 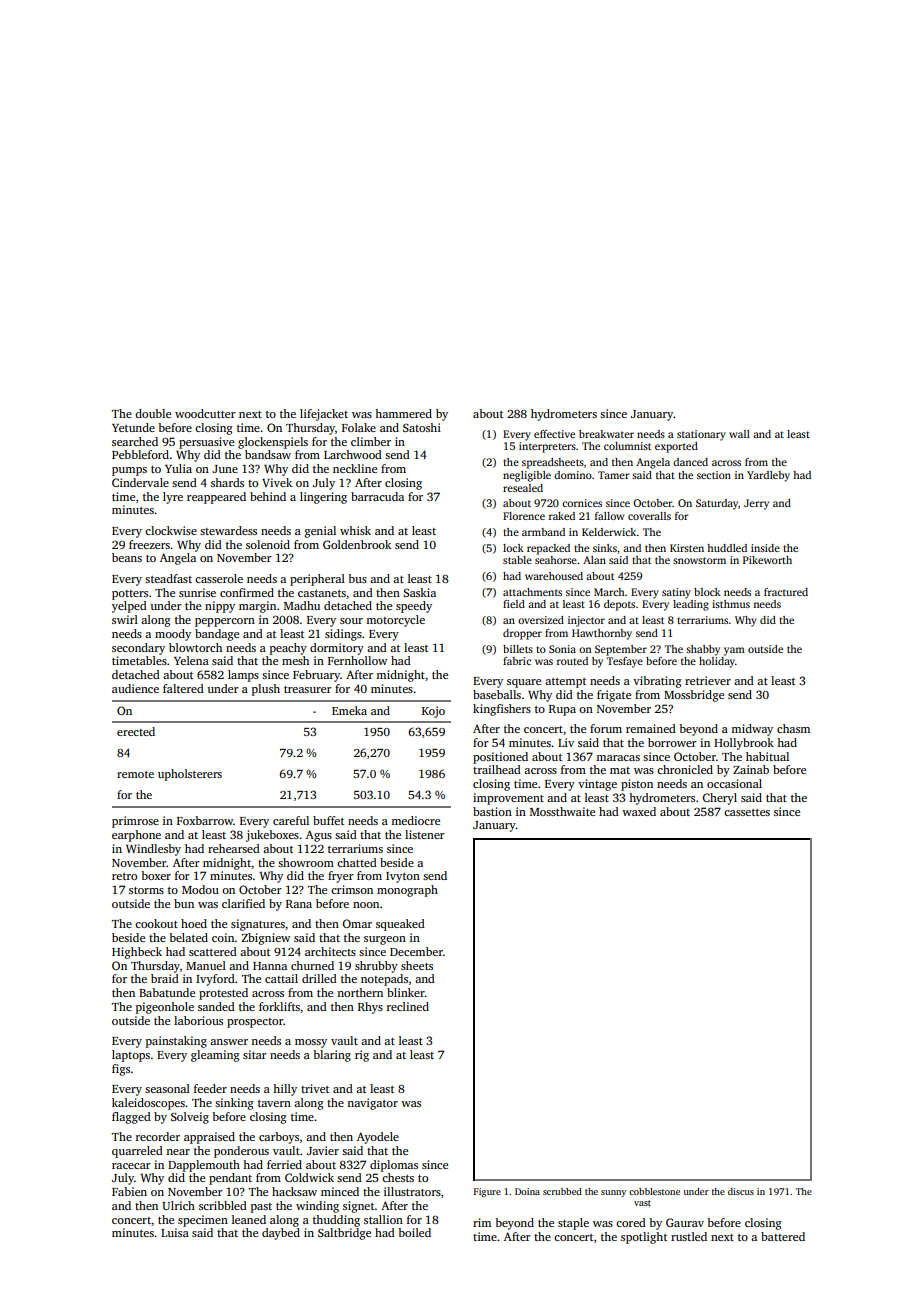 I want to click on Fabien, so click(x=129, y=1191).
